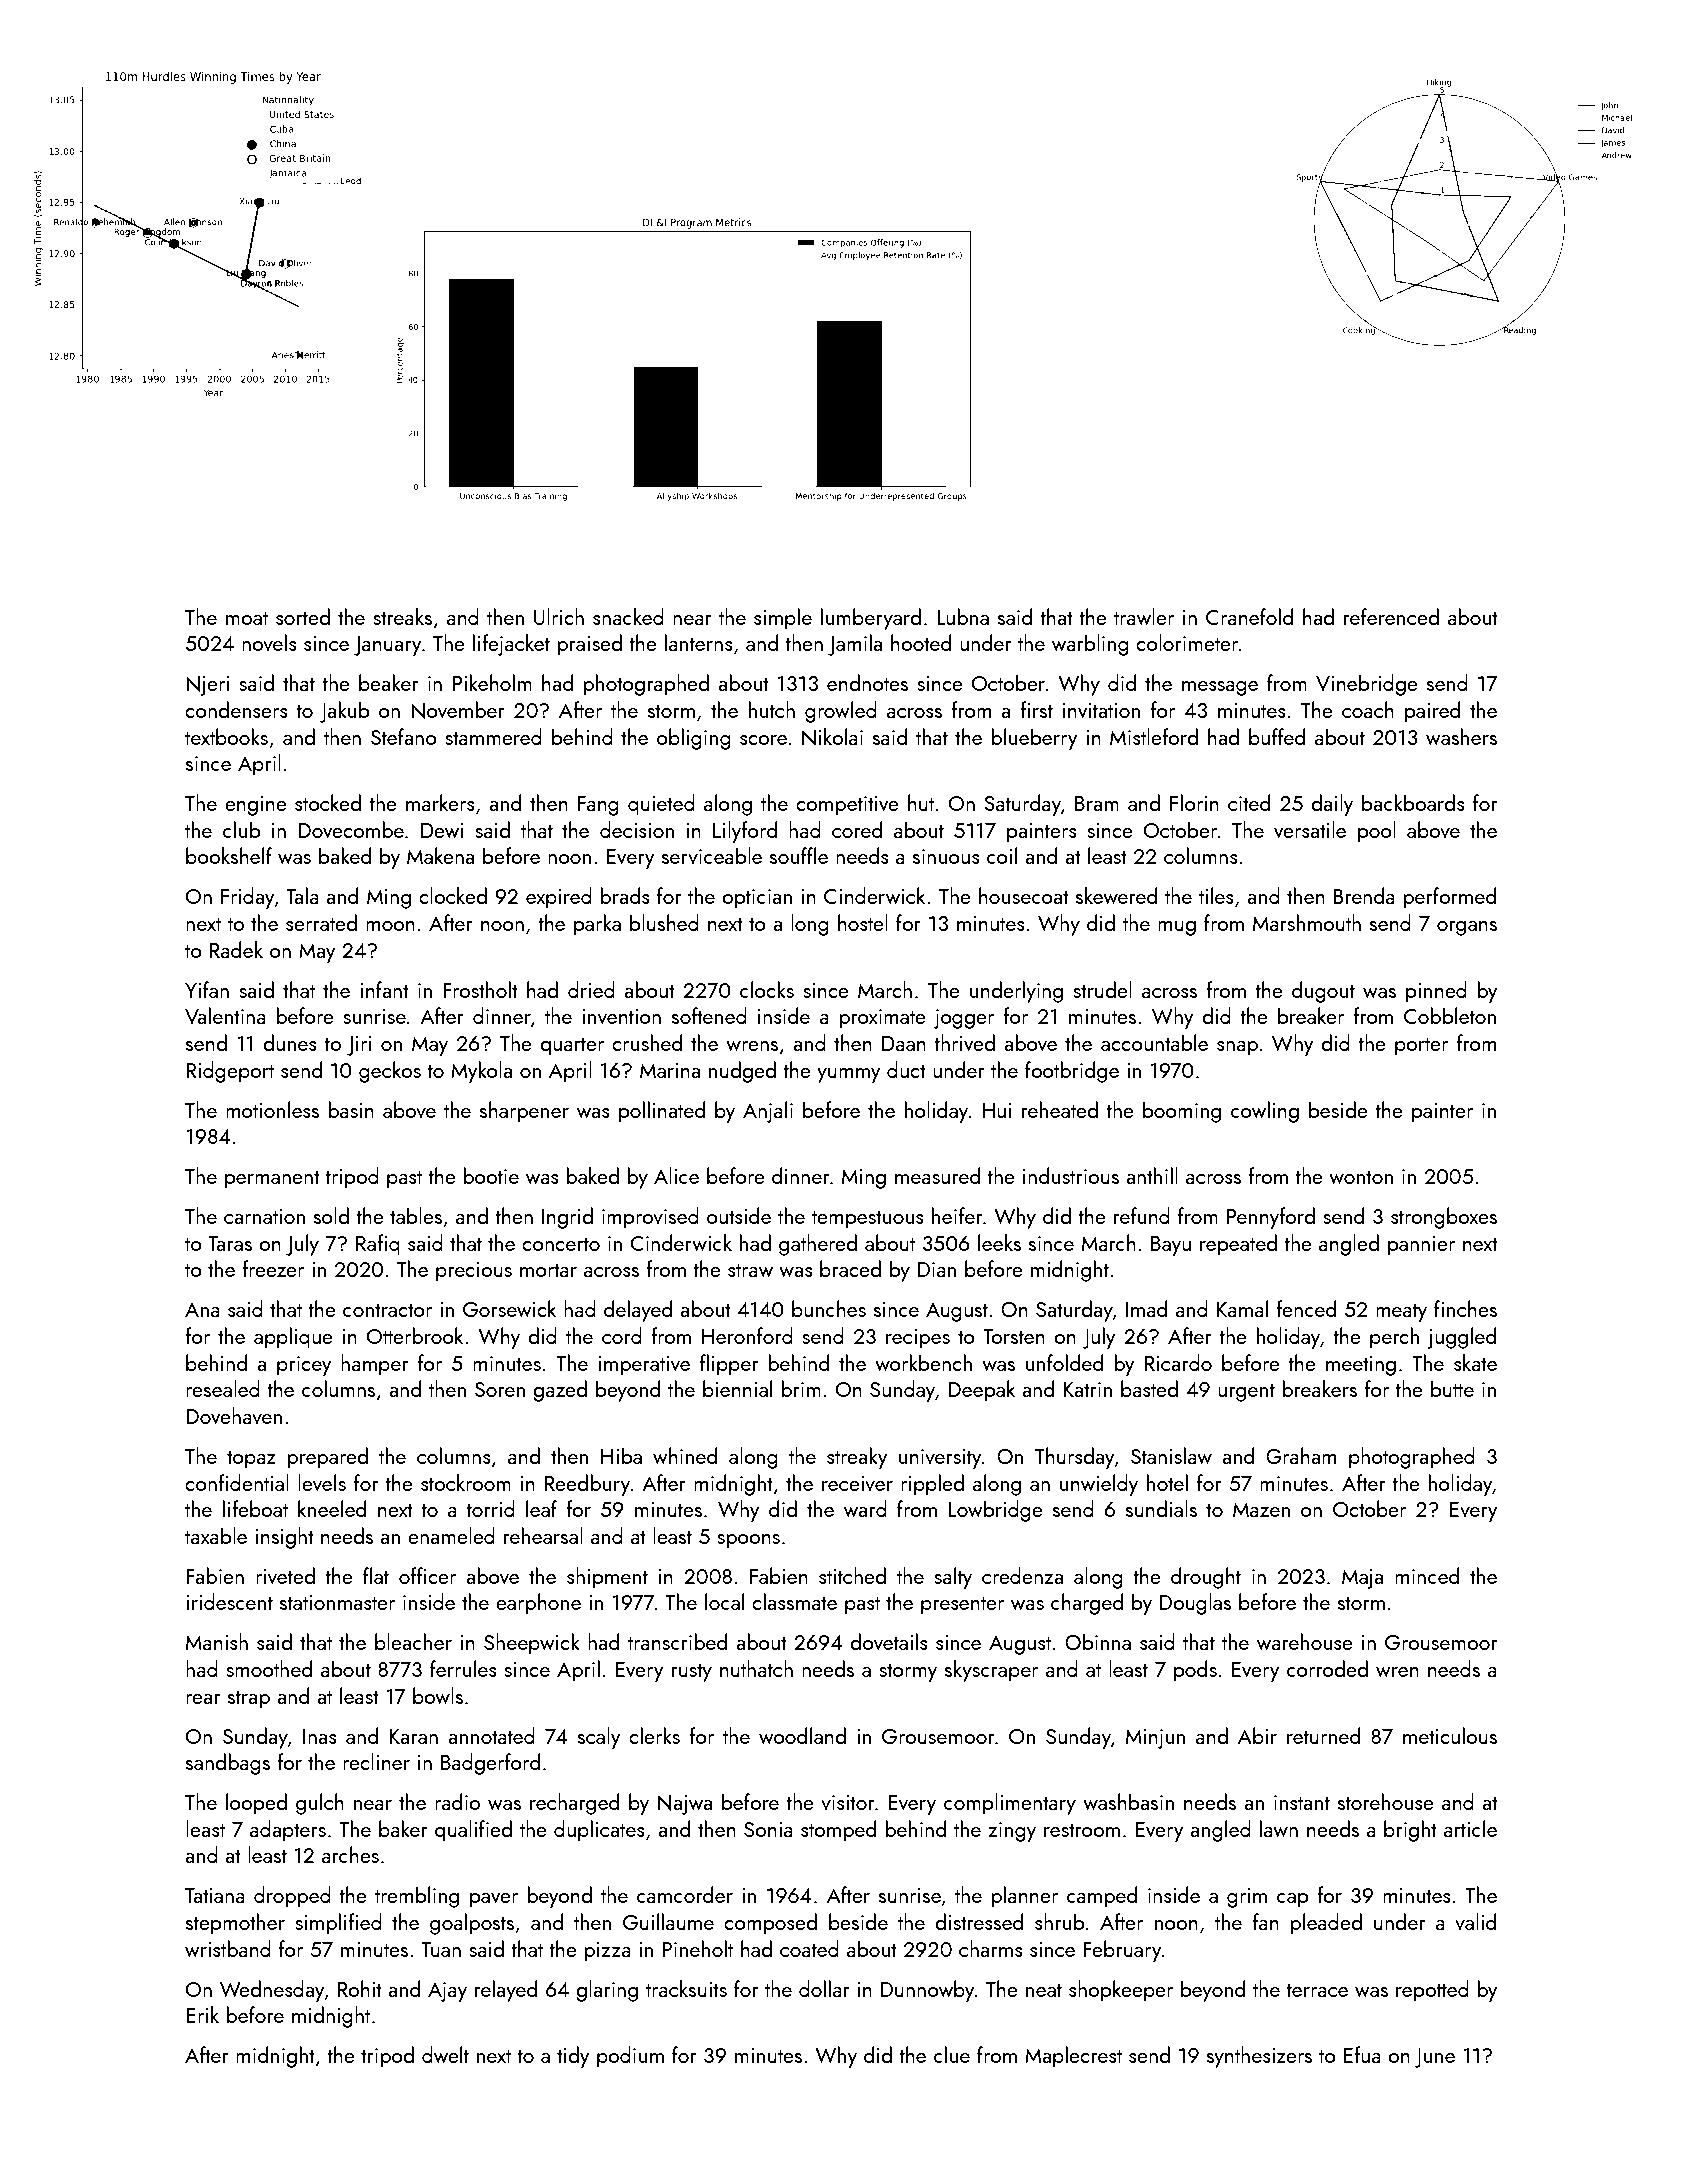 The width and height of the screenshot is (1683, 2178). I want to click on nudged, so click(742, 1072).
